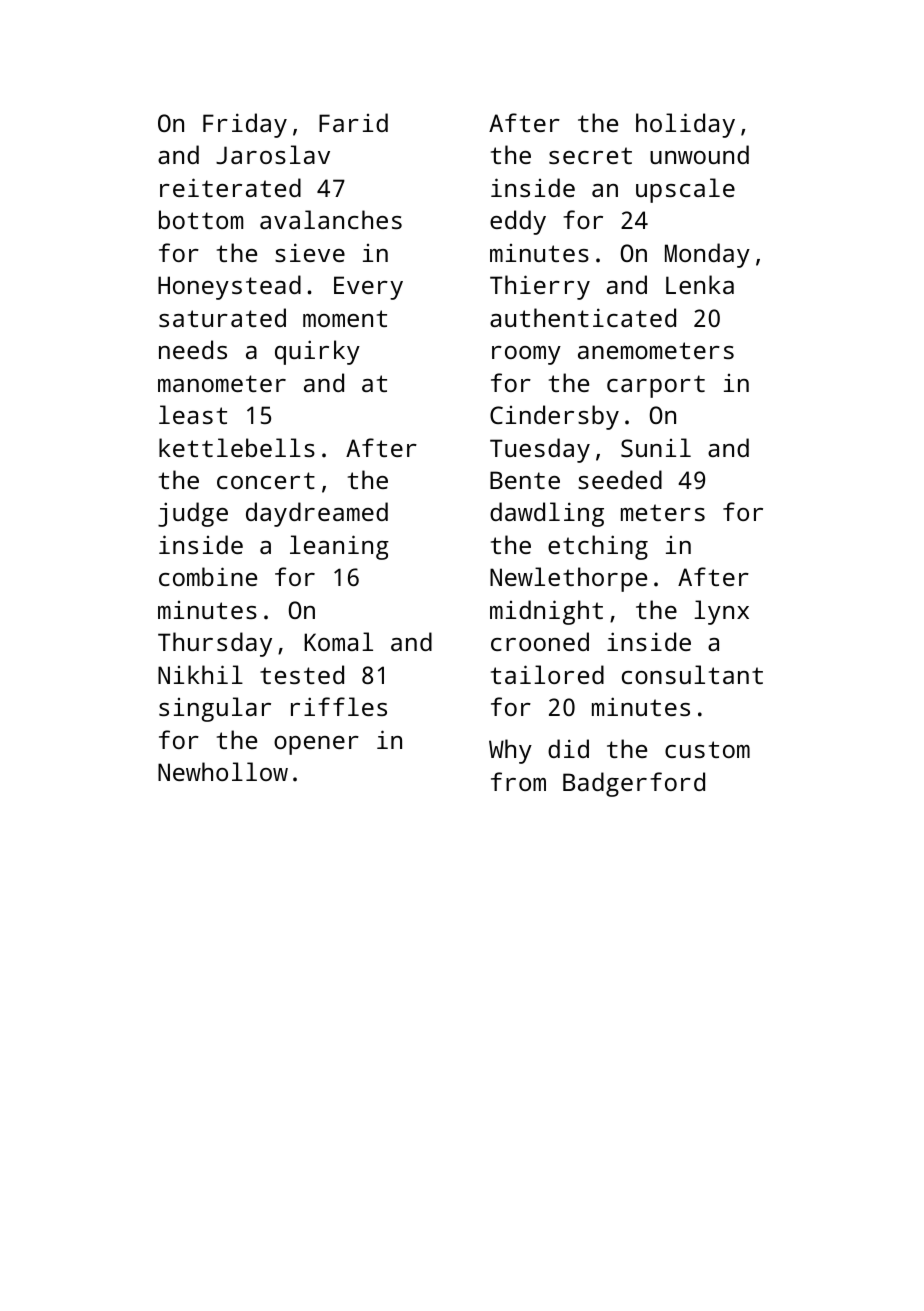 This screenshot has width=924, height=1311. I want to click on Komal, so click(338, 641).
